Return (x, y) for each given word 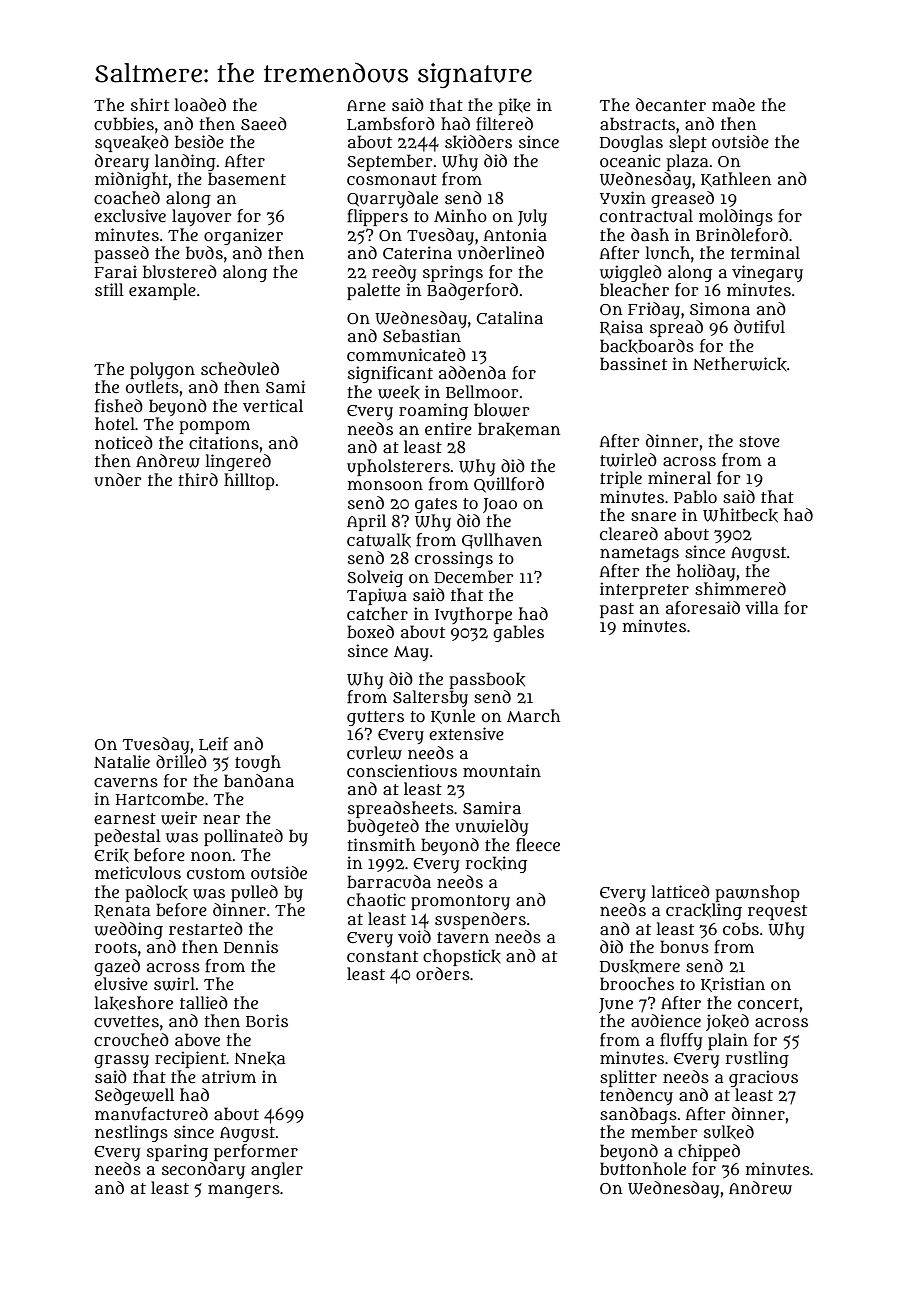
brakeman (519, 429)
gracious (763, 1078)
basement (247, 178)
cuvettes (126, 1022)
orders (443, 973)
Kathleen (736, 179)
